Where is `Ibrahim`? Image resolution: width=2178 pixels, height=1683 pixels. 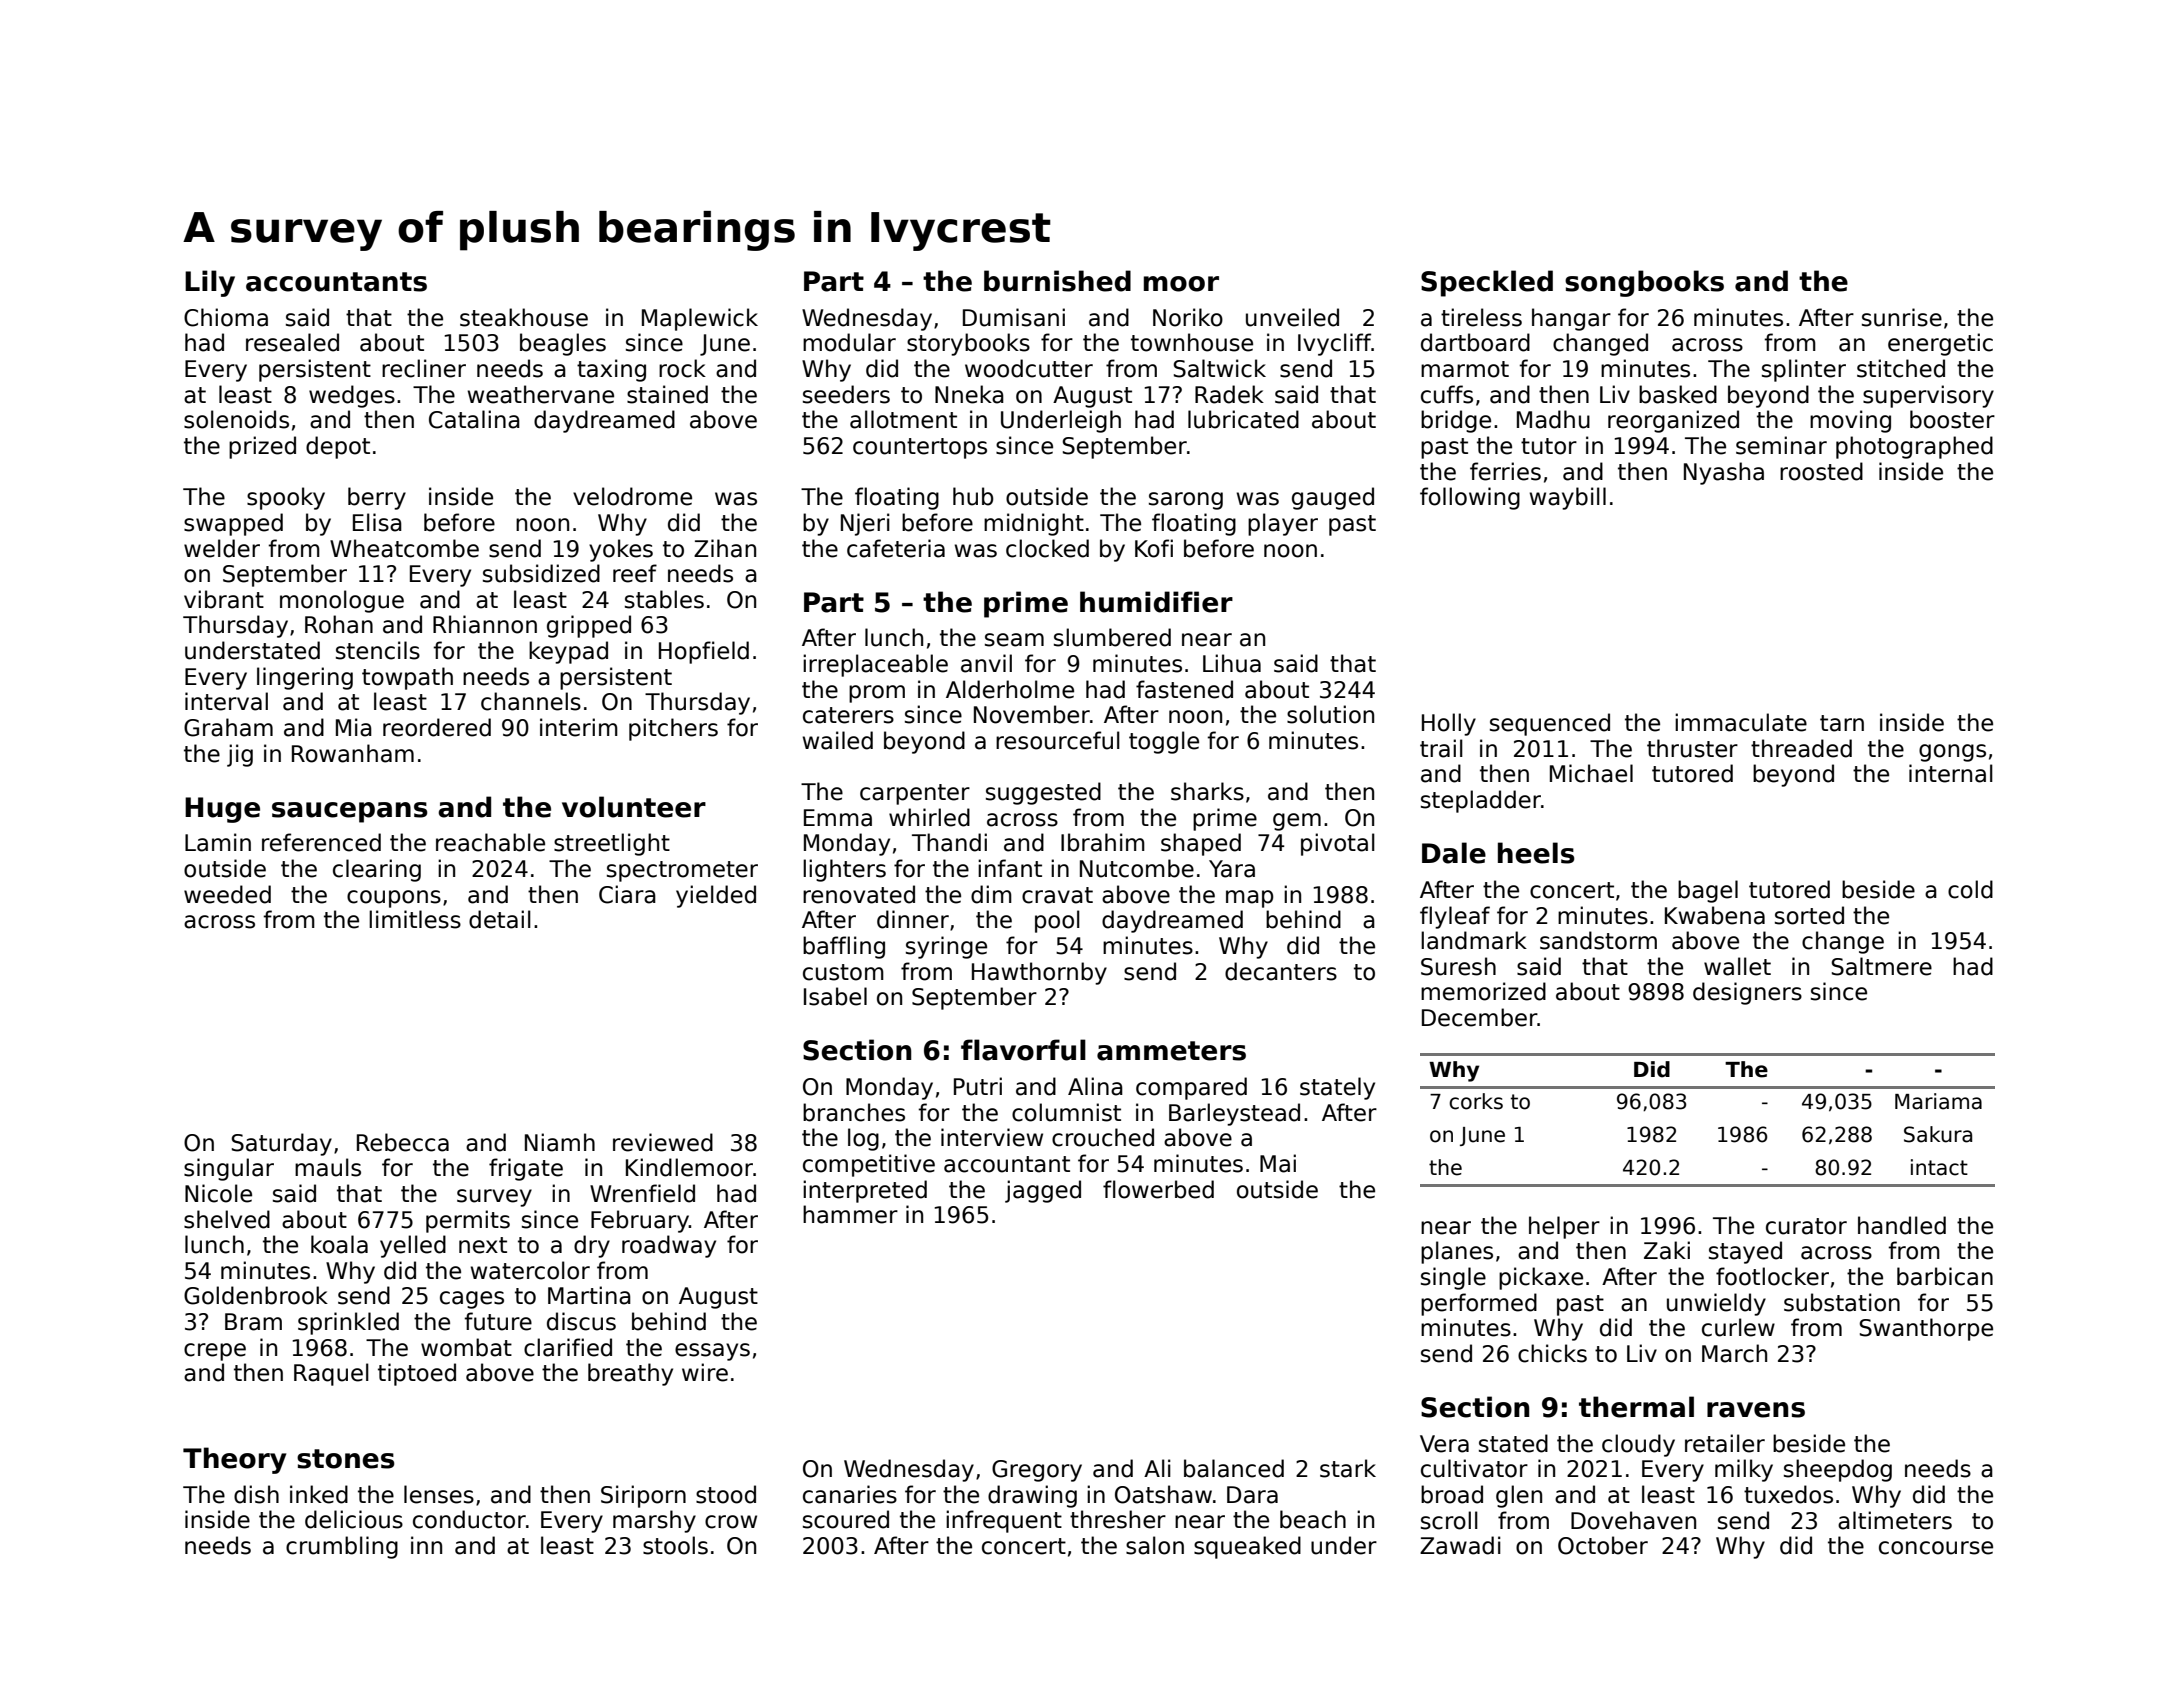
Ibrahim is located at coordinates (1103, 842).
